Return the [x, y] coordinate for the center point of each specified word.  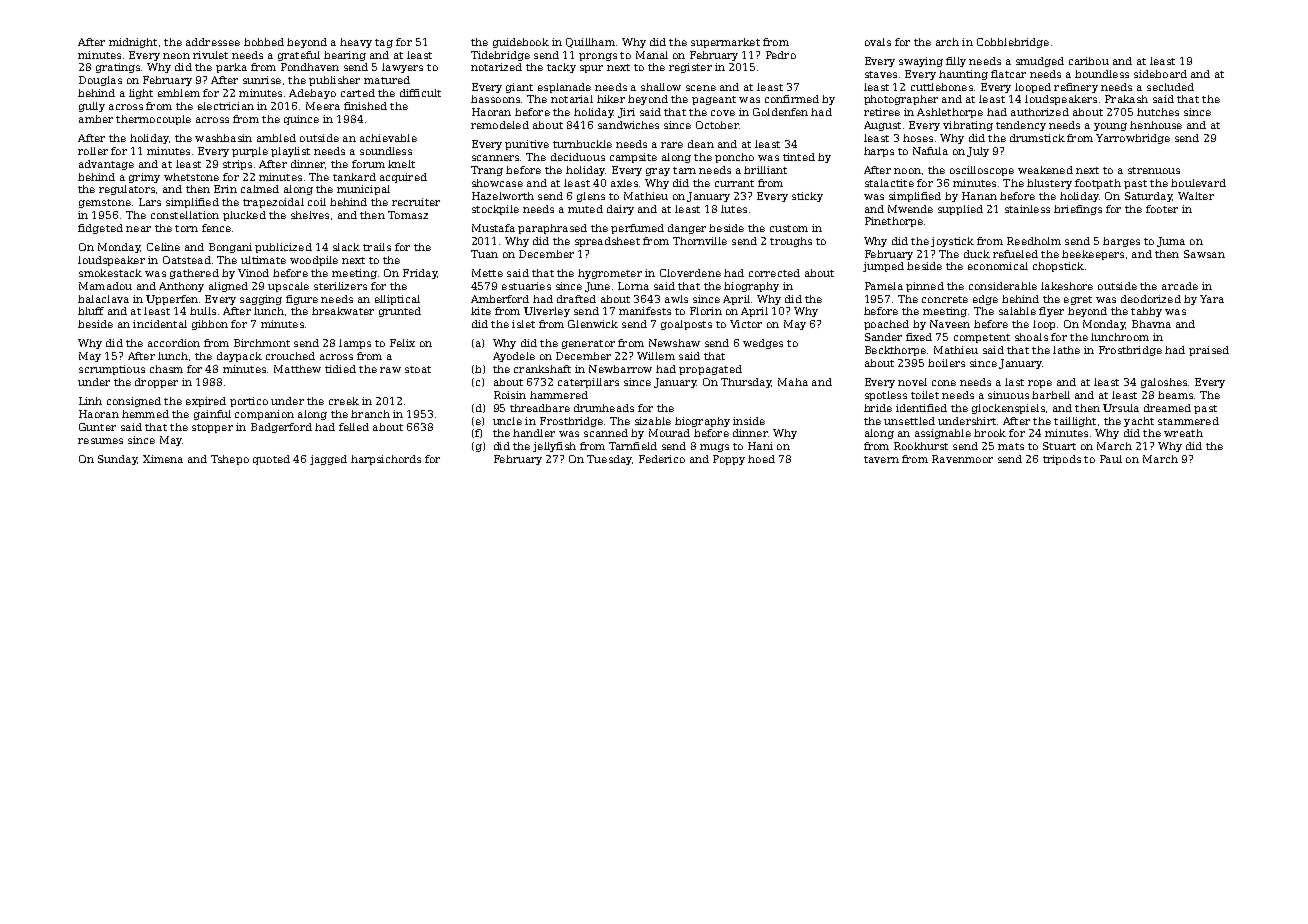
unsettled [909, 421]
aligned [228, 287]
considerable [1003, 286]
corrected [774, 273]
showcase [497, 183]
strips [237, 165]
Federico [662, 459]
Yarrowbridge [1133, 139]
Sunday [117, 460]
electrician [226, 106]
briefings [1078, 210]
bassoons [495, 99]
